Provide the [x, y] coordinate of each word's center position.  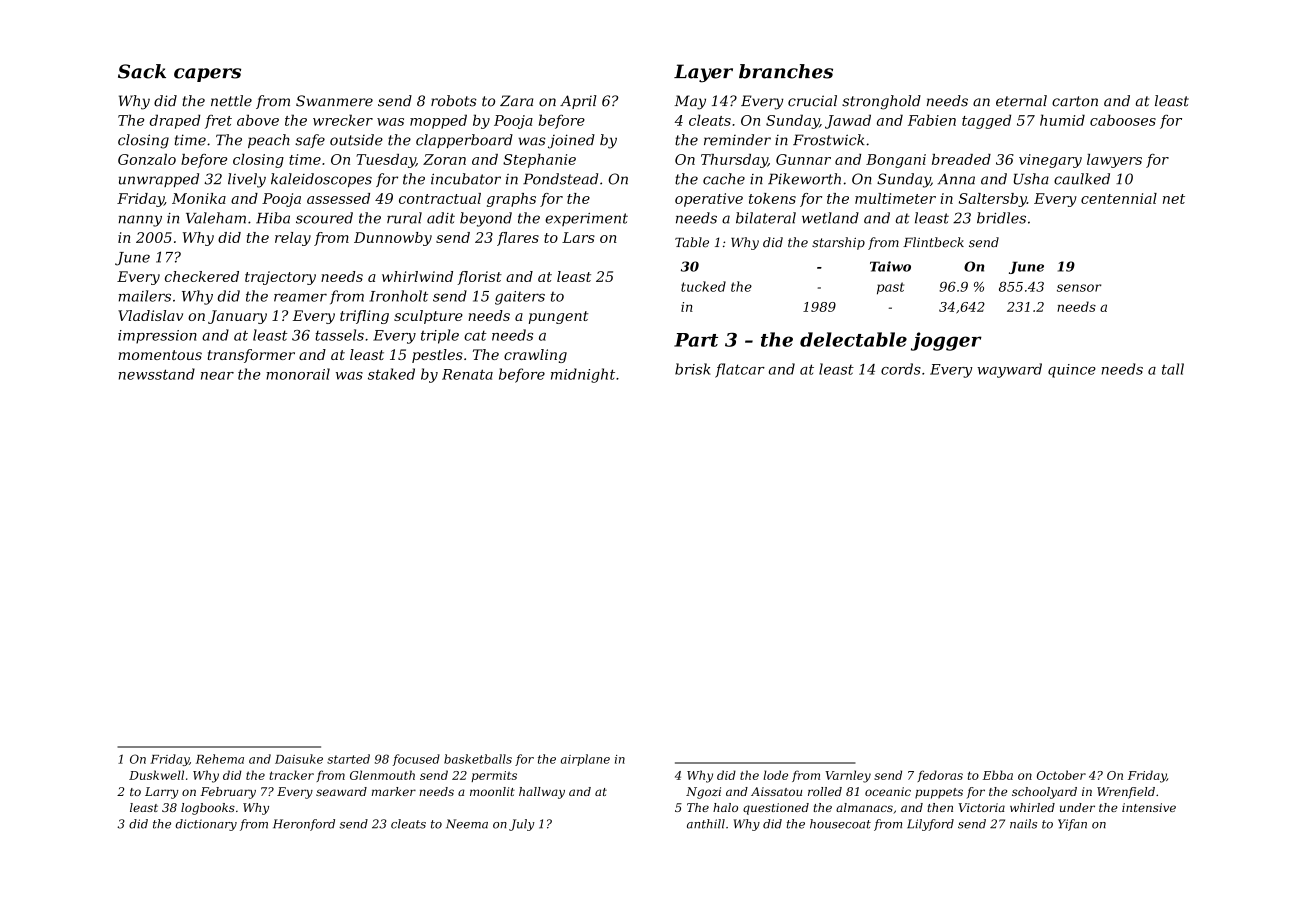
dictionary [206, 825]
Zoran [444, 159]
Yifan [1072, 825]
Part [696, 340]
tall [1173, 369]
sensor [1079, 288]
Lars [578, 237]
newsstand [157, 374]
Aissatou [776, 791]
